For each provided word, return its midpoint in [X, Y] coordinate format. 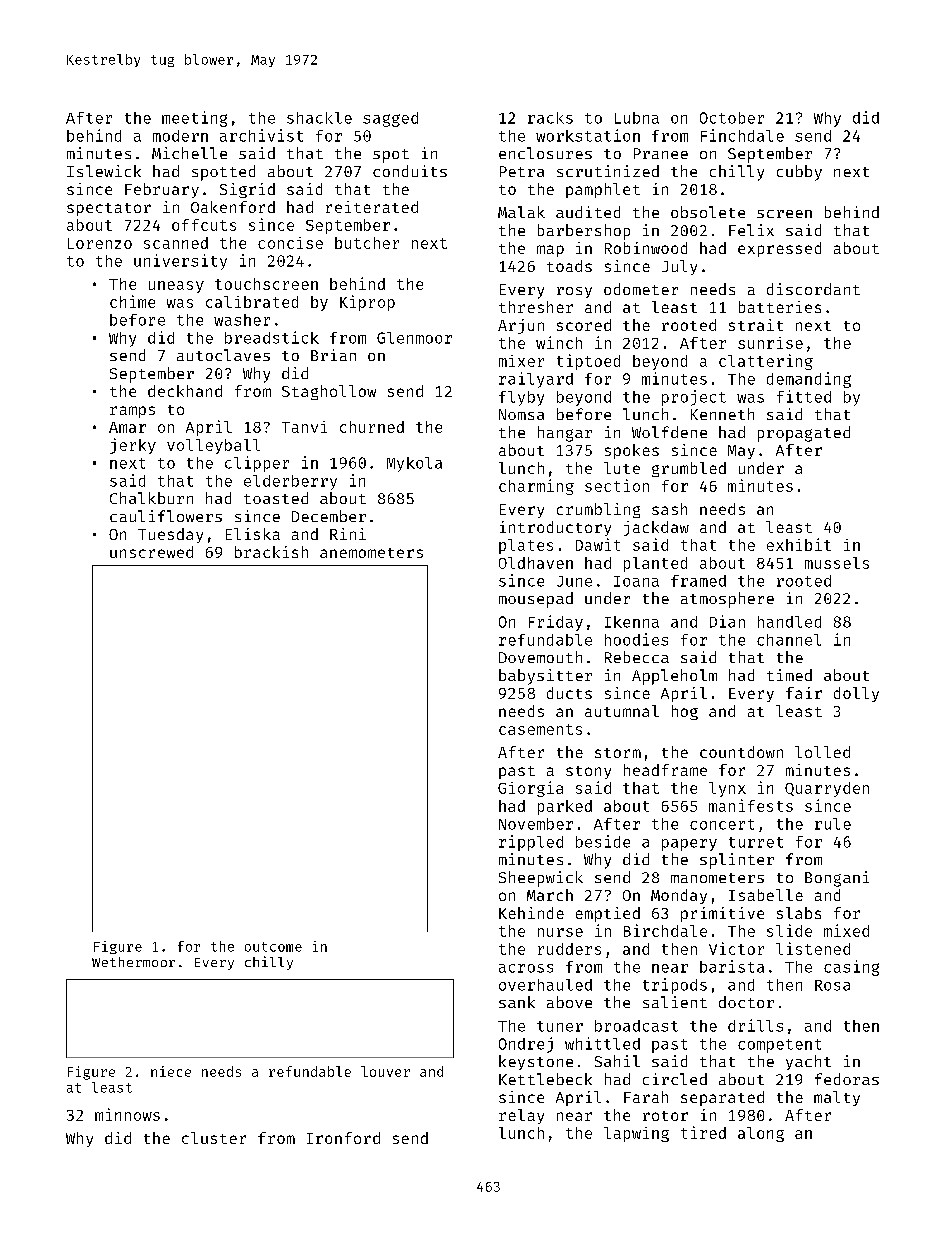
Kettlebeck [545, 1079]
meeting [194, 119]
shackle [319, 118]
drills [755, 1025]
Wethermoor [133, 962]
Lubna [637, 118]
